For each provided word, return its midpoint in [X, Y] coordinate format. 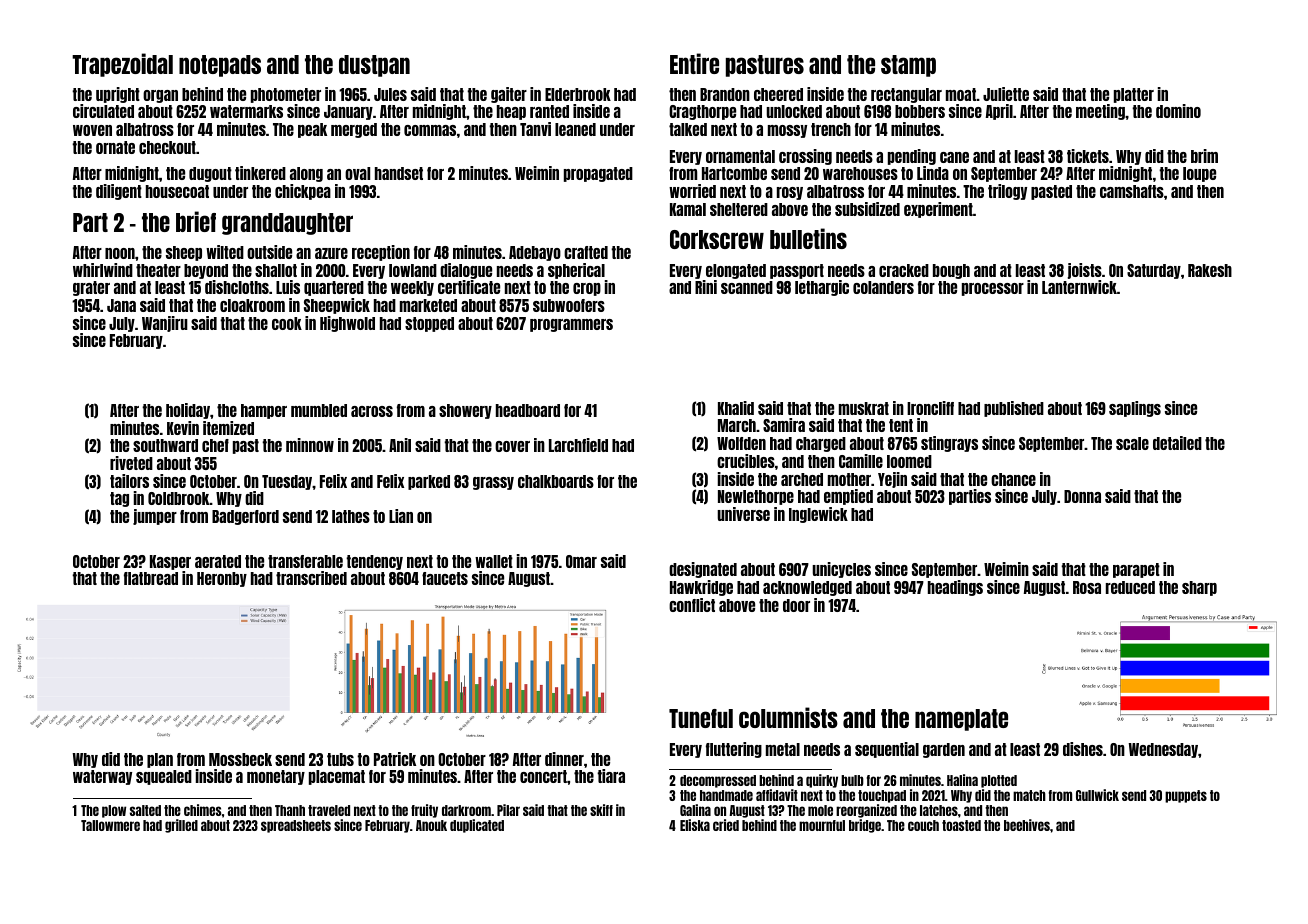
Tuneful [701, 718]
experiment [938, 210]
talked [688, 129]
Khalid [736, 408]
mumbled [319, 410]
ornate [115, 147]
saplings [1135, 409]
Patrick [395, 759]
